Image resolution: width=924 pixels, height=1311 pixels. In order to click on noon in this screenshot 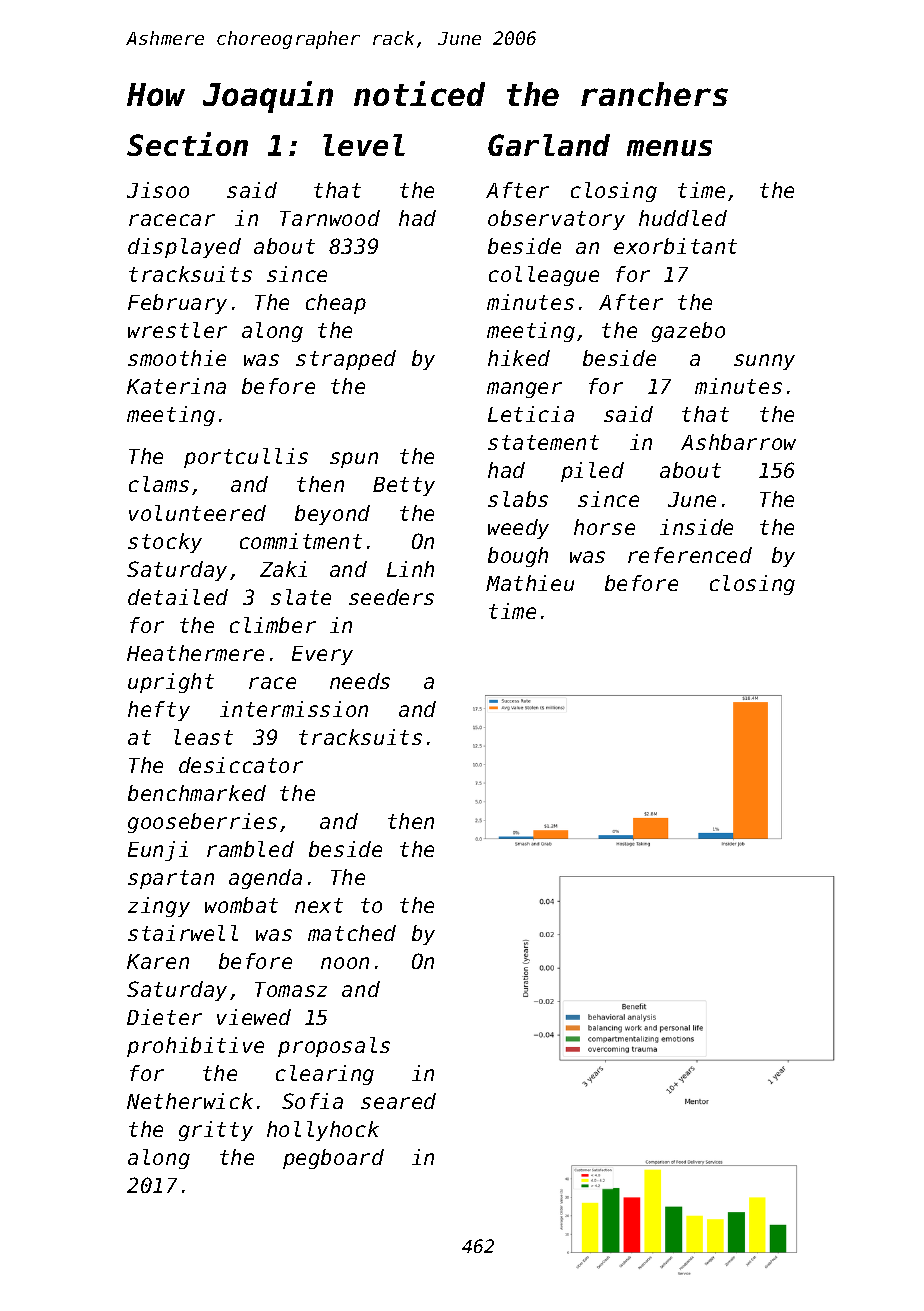, I will do `click(345, 963)`.
